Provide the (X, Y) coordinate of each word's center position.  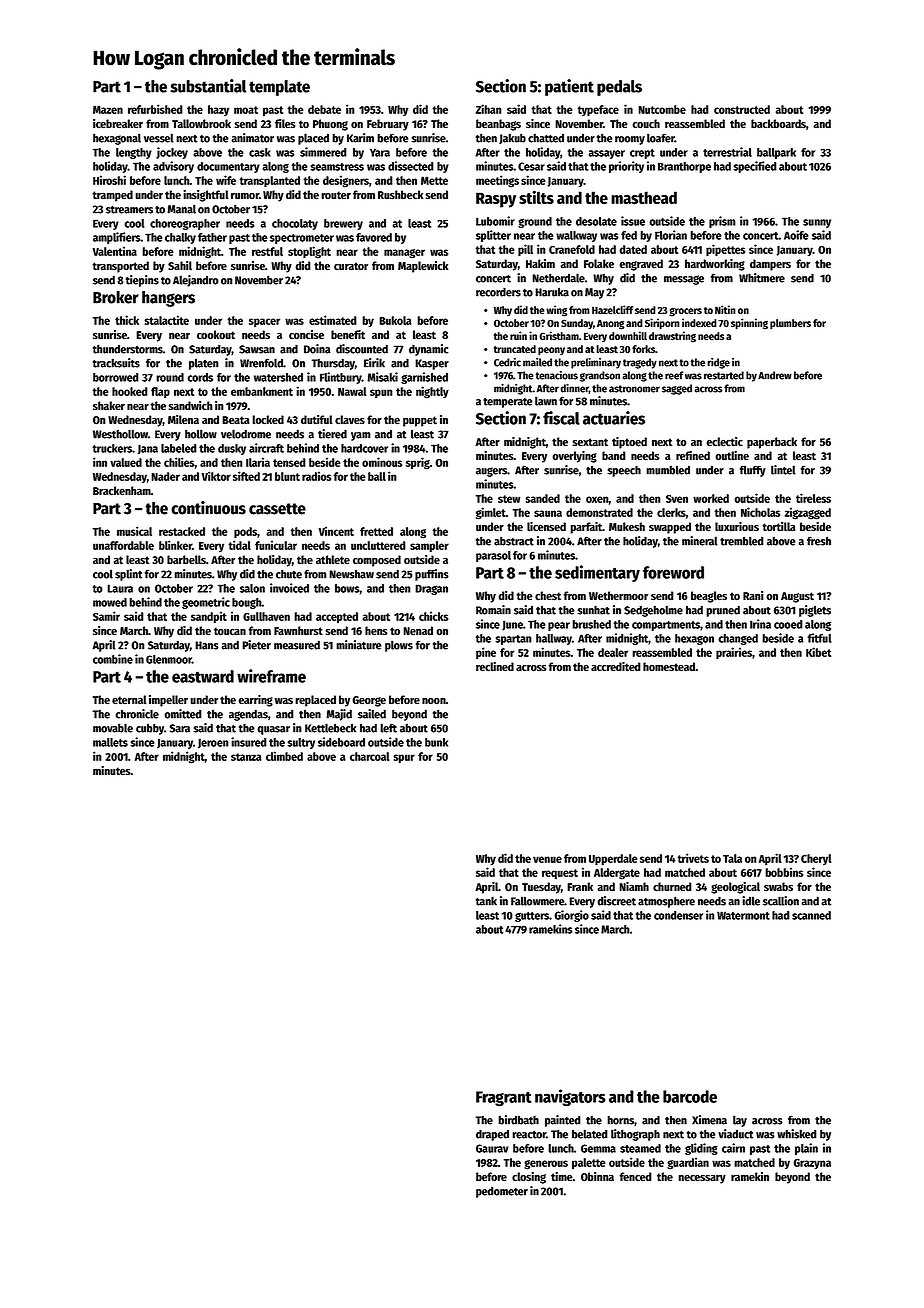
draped (492, 1135)
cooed (788, 624)
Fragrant (504, 1098)
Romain (493, 610)
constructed (742, 109)
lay (740, 1121)
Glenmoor (169, 659)
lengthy (134, 153)
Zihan (489, 109)
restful (267, 251)
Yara (380, 152)
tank (486, 901)
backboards (778, 123)
